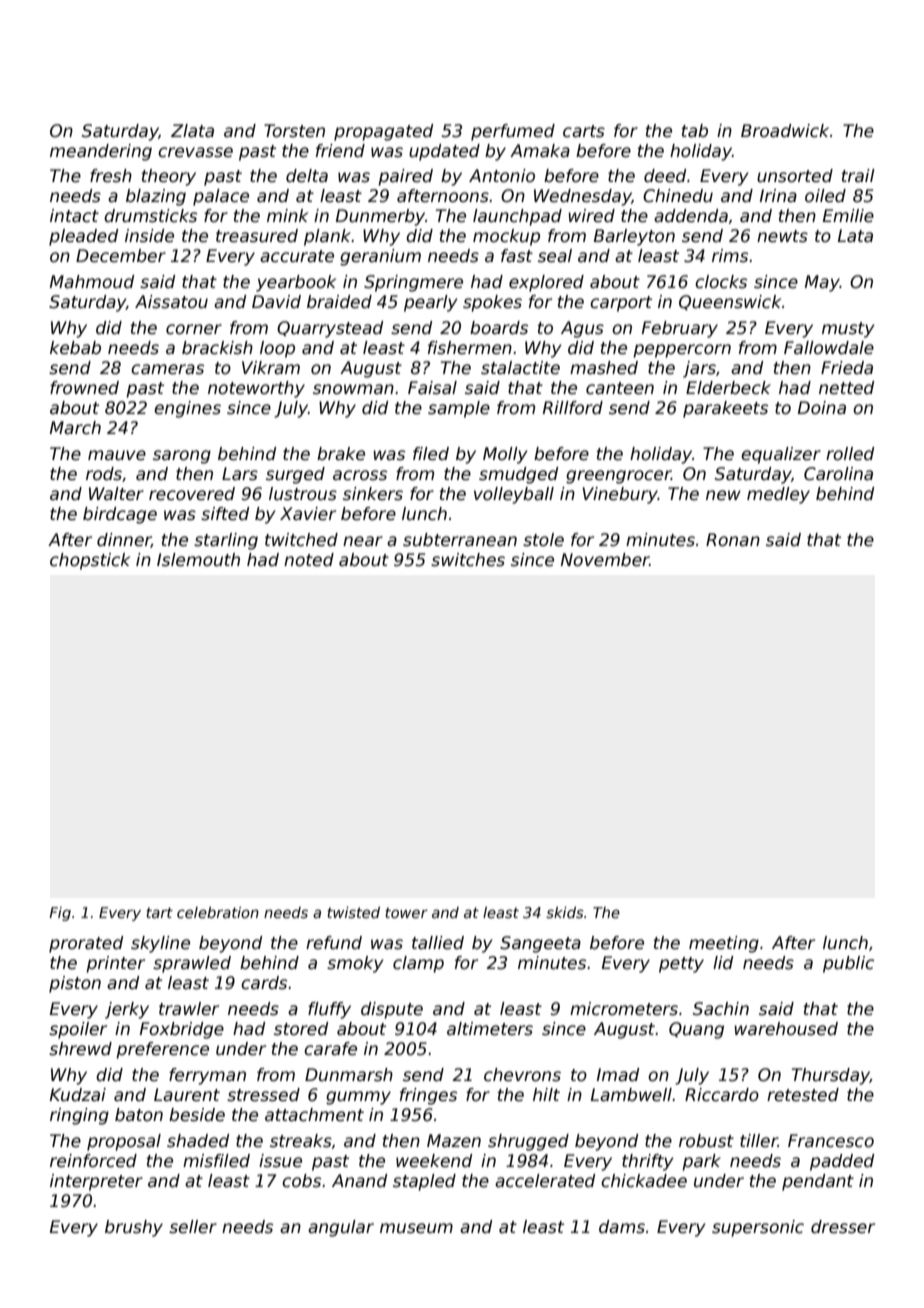 The image size is (924, 1308). Describe the element at coordinates (60, 914) in the screenshot. I see `Fig` at that location.
